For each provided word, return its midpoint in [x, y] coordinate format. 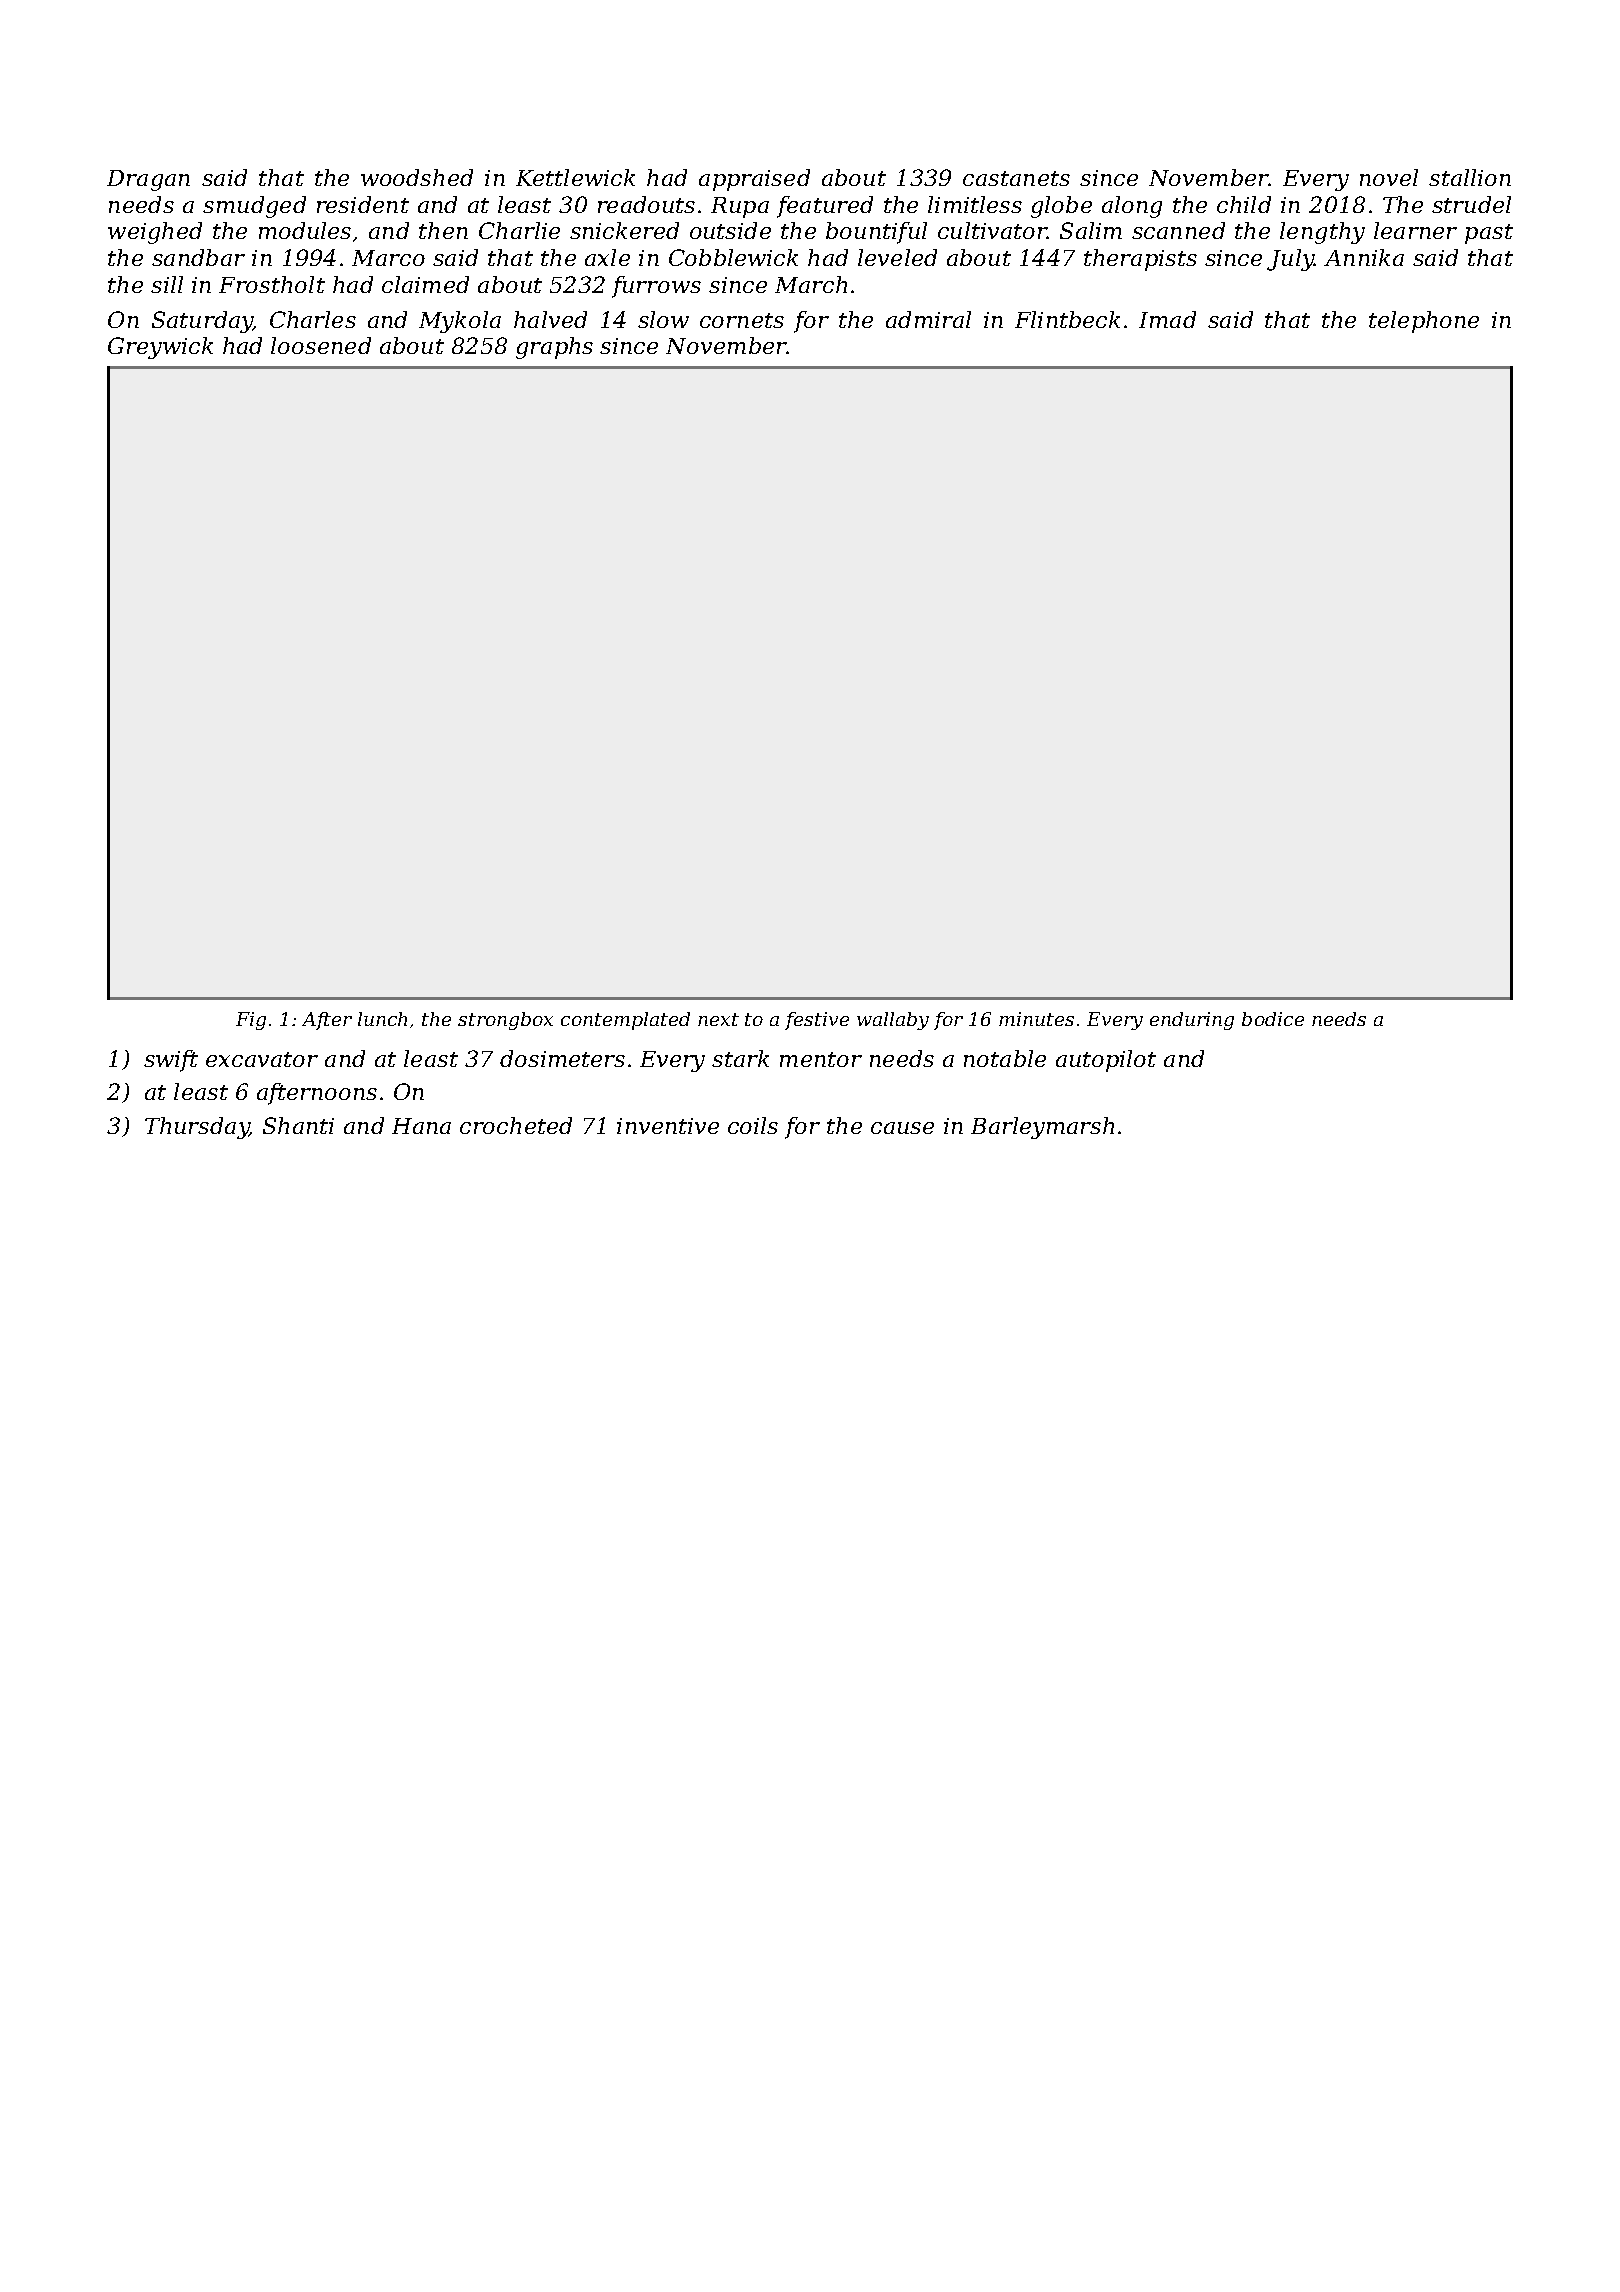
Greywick [160, 348]
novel [1389, 177]
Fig [251, 1021]
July [1290, 260]
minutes [1036, 1019]
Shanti [298, 1125]
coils [753, 1125]
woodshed [417, 177]
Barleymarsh [1042, 1128]
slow [663, 319]
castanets [1016, 178]
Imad [1167, 319]
